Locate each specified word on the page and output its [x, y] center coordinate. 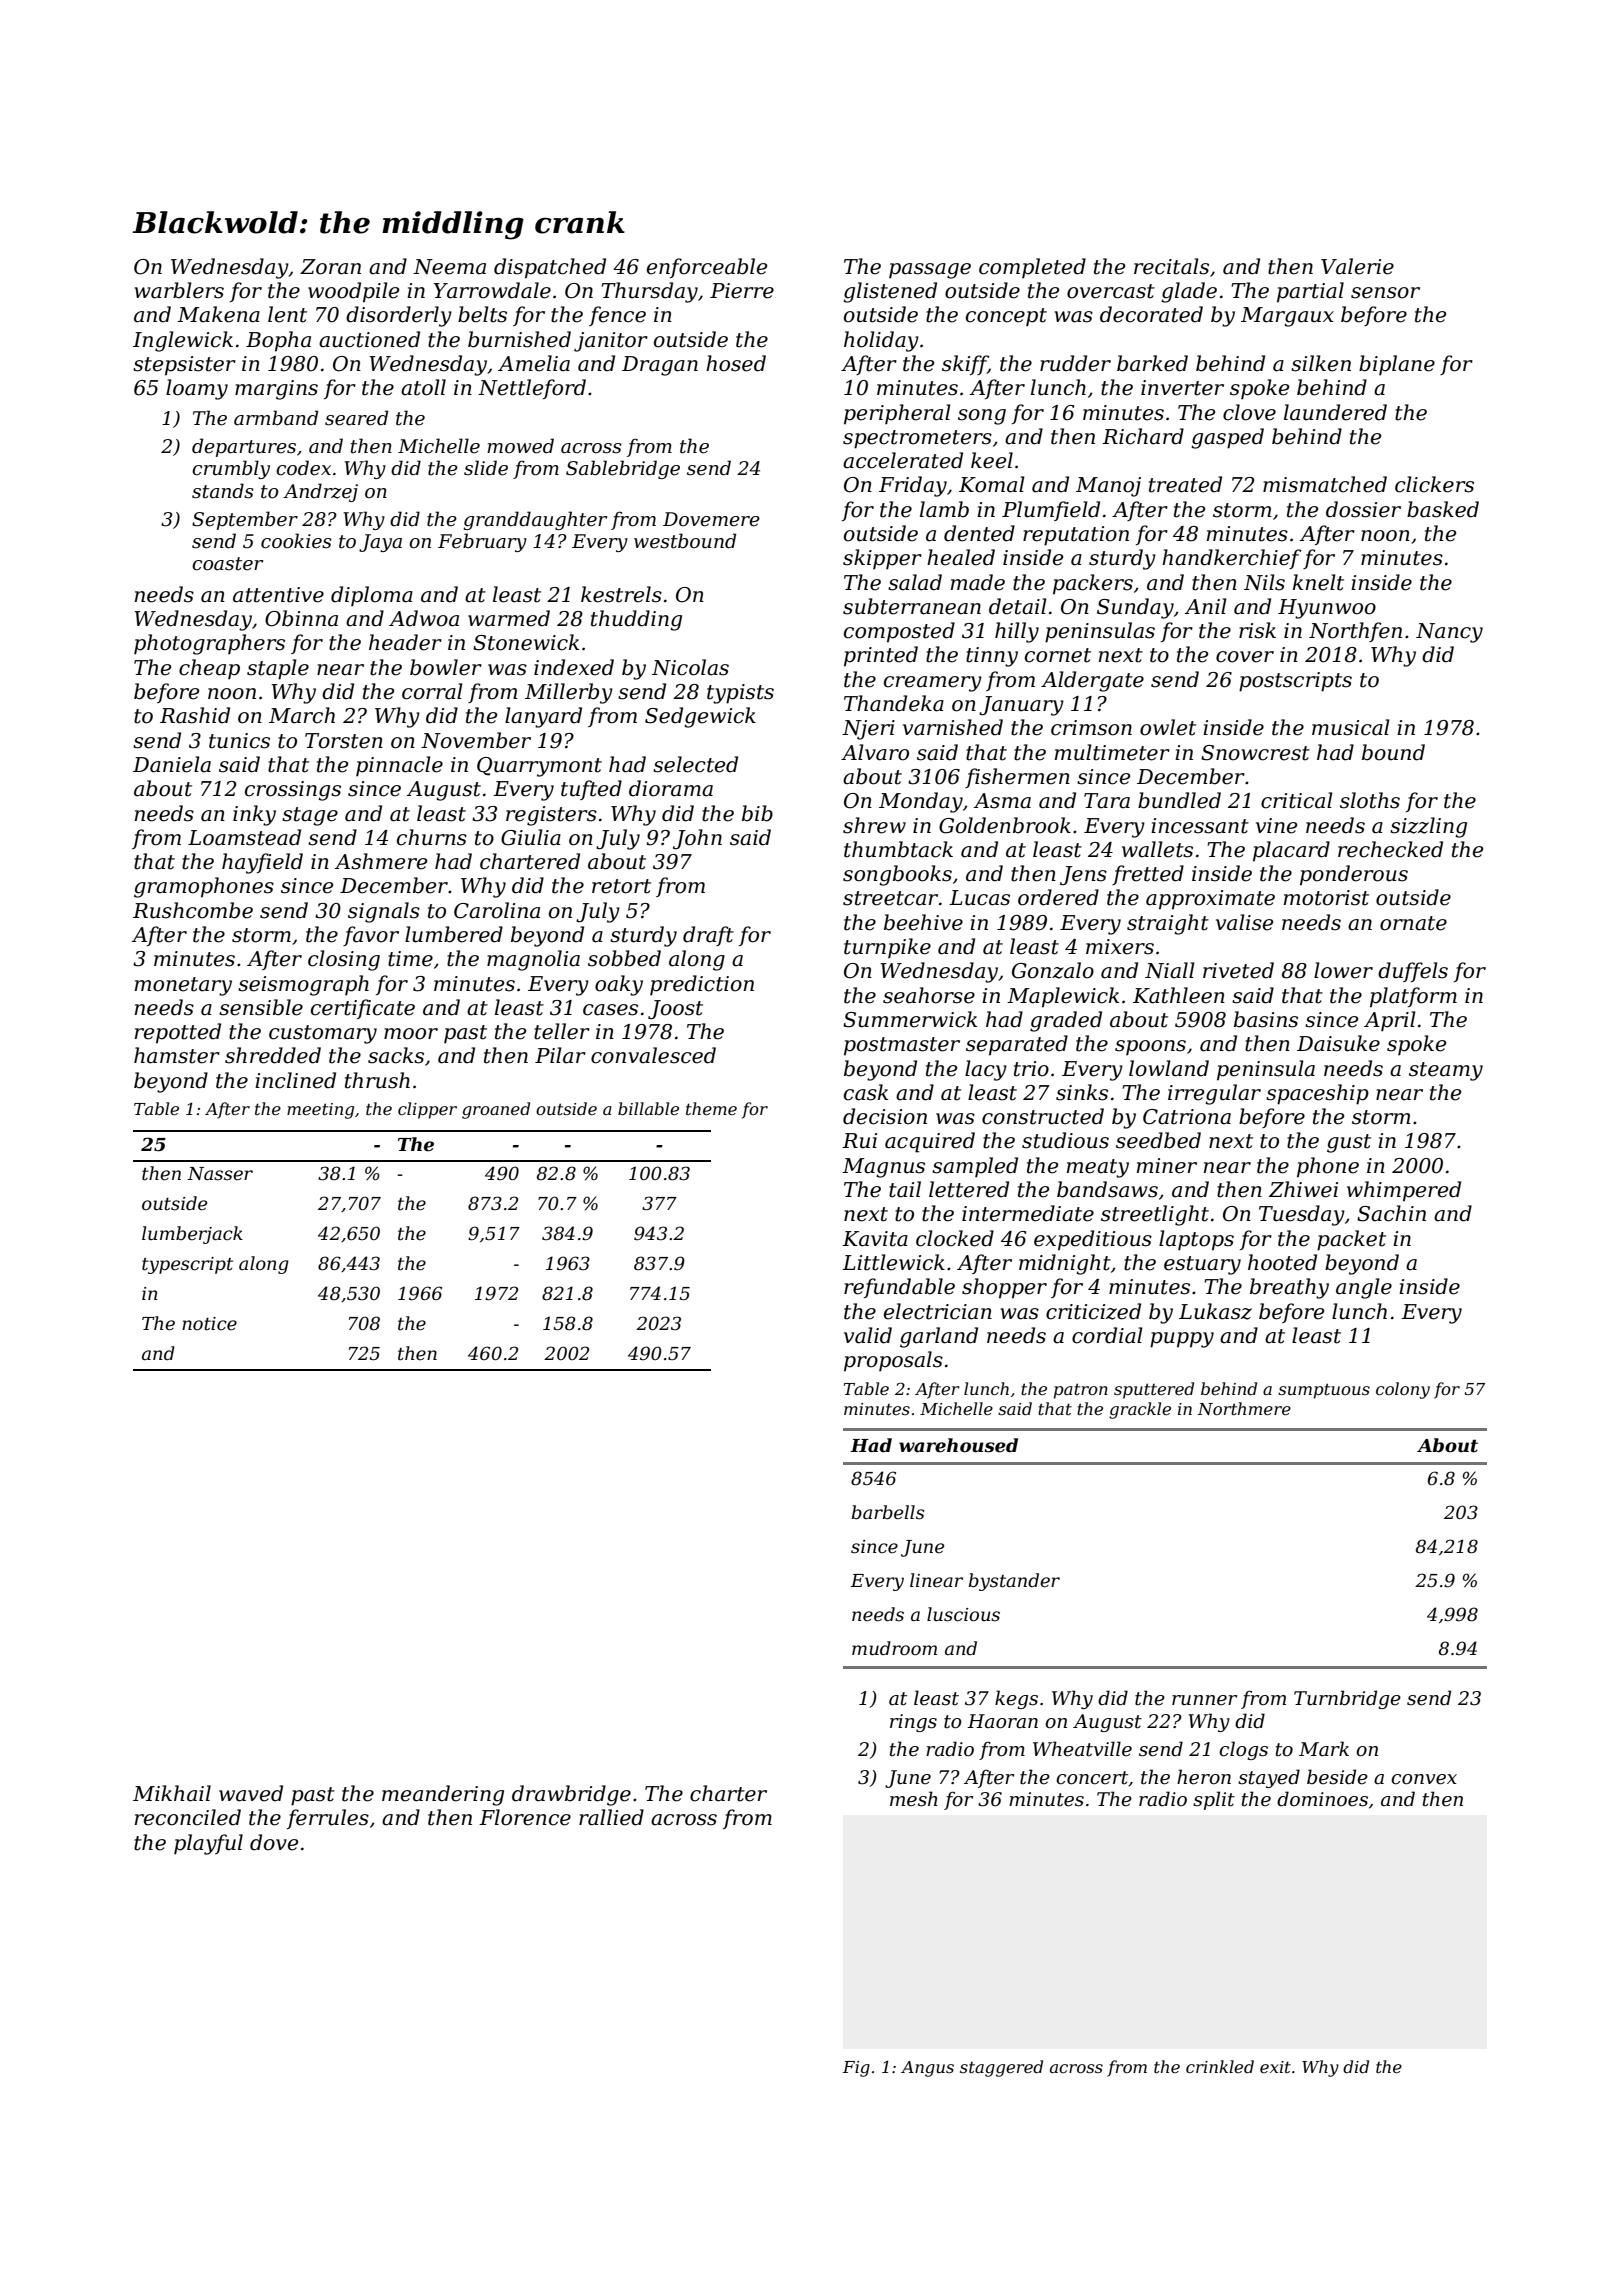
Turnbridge [1347, 1699]
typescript [187, 1265]
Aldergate [1092, 681]
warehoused [958, 1445]
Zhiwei [1303, 1189]
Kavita [875, 1239]
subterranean [912, 606]
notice [209, 1323]
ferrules [328, 1819]
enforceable [707, 268]
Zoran [330, 267]
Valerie [1357, 266]
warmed [509, 618]
